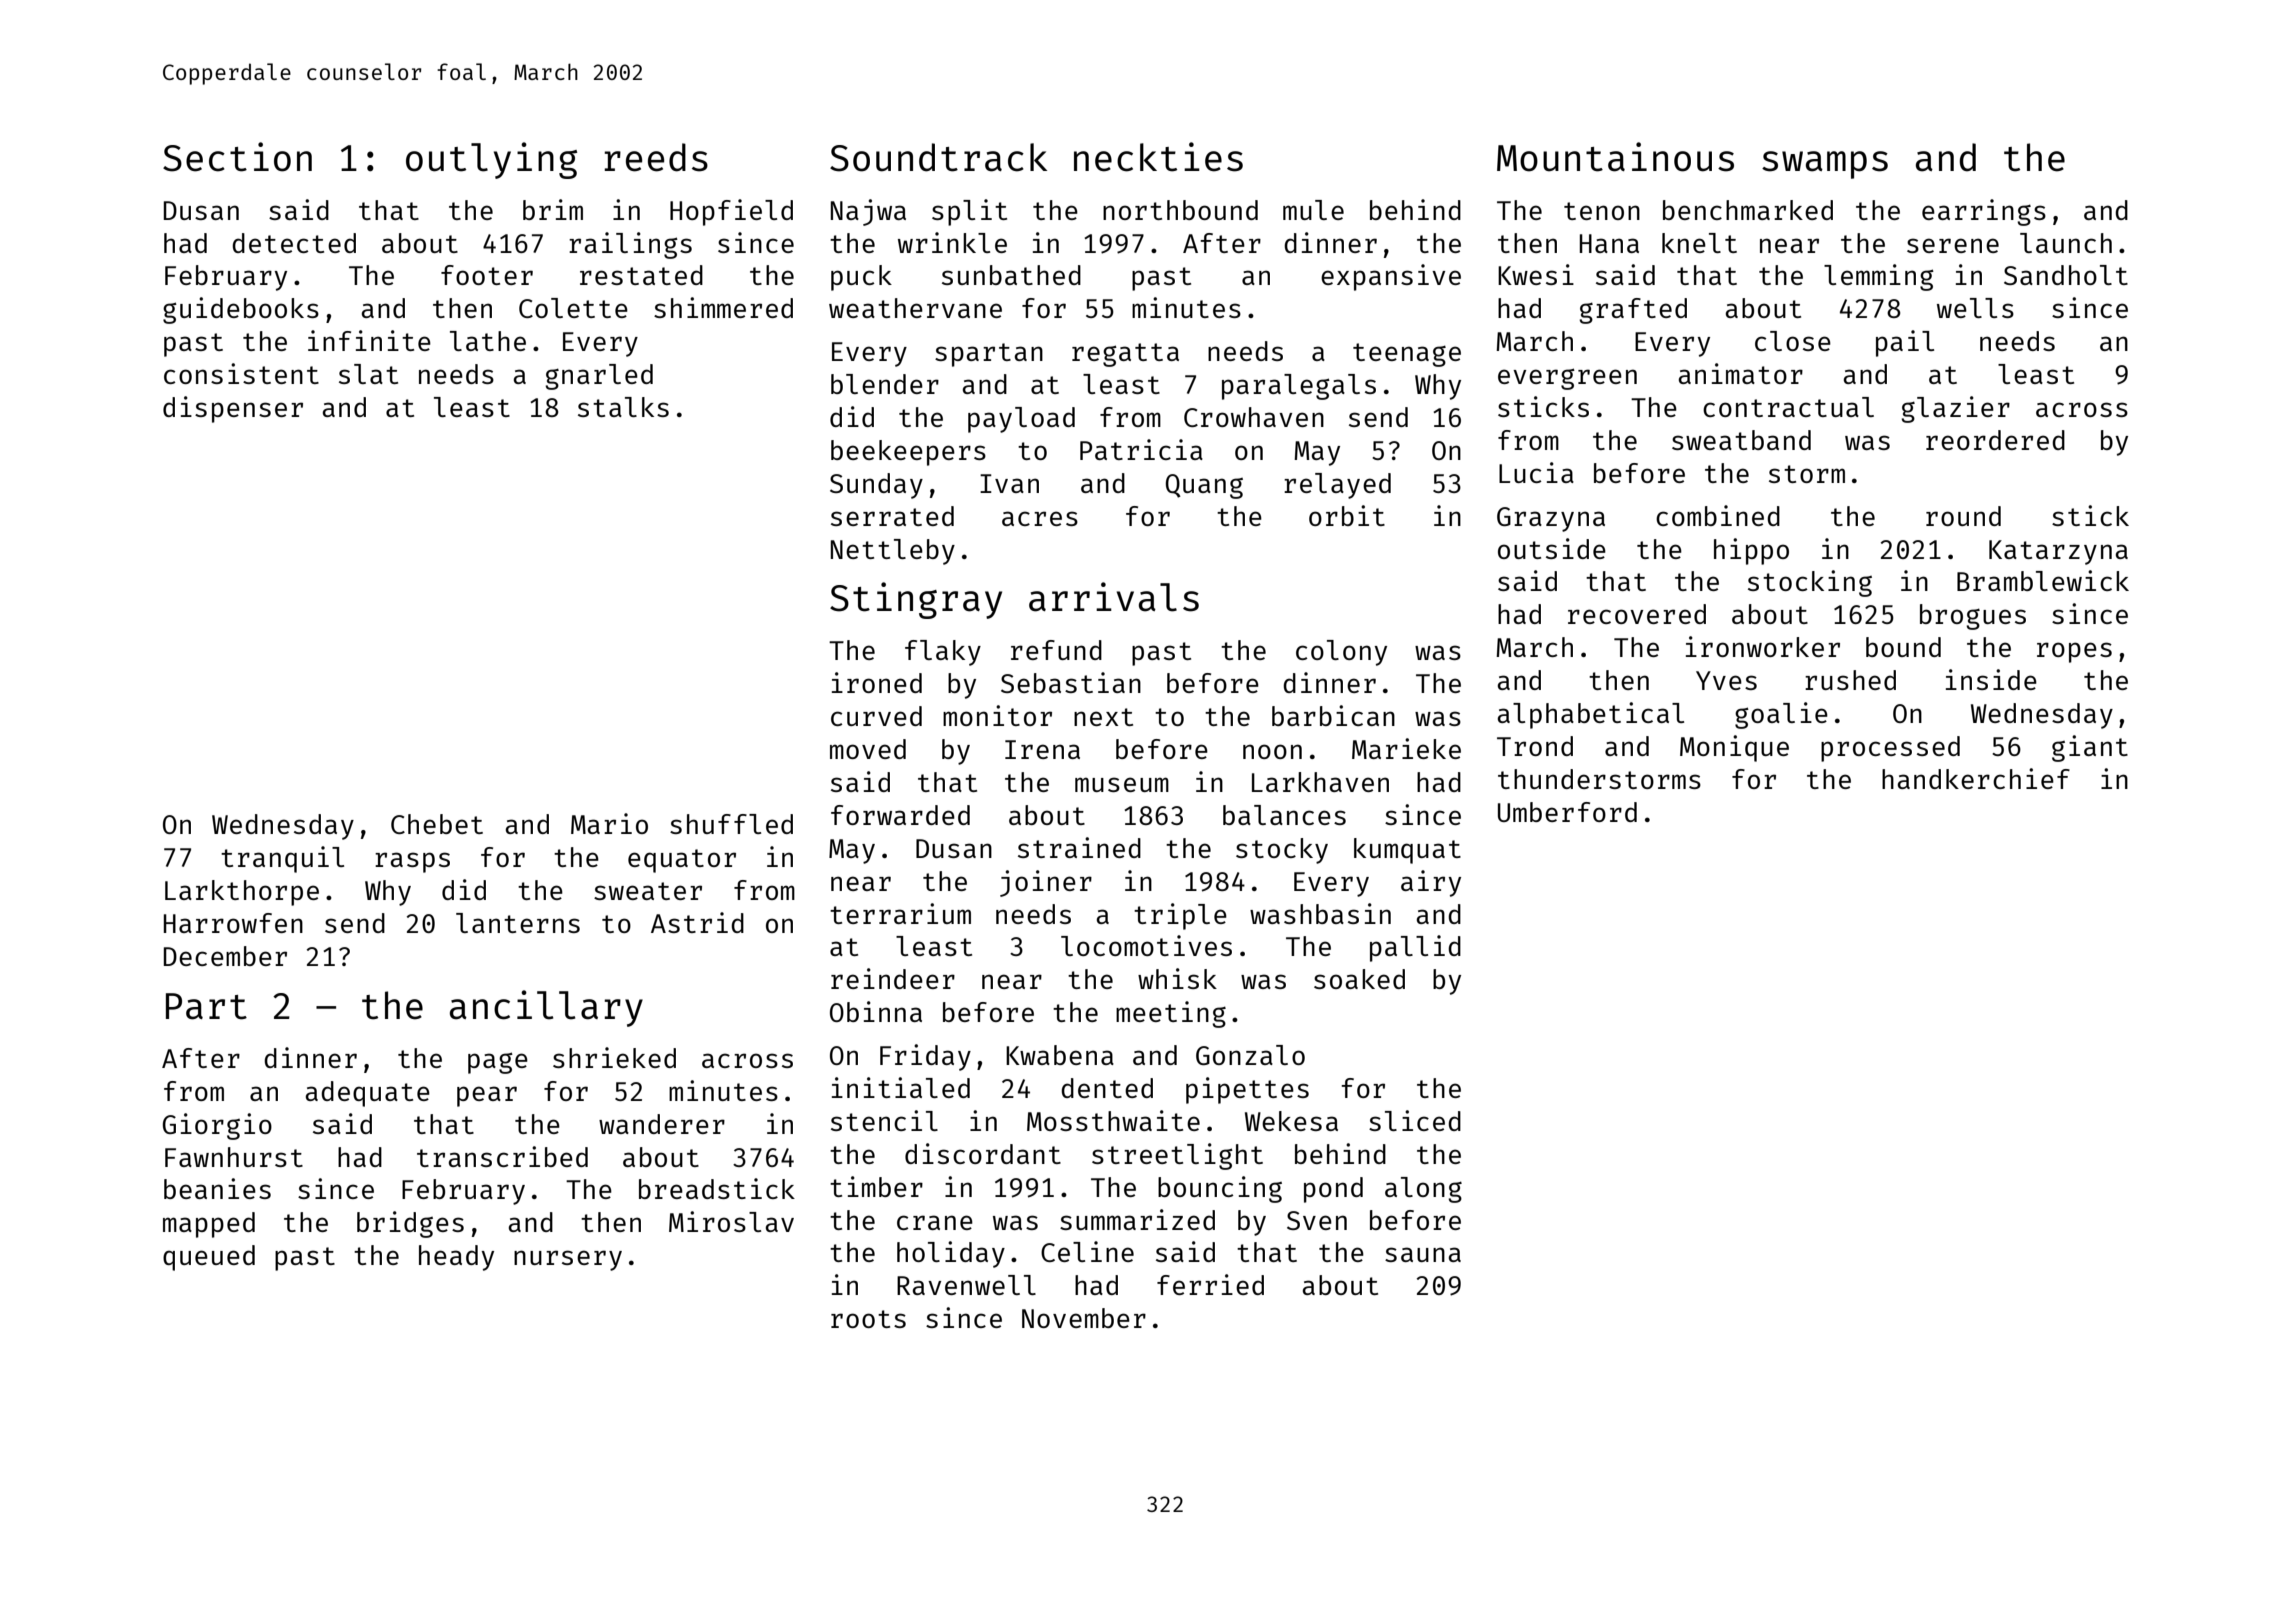 The width and height of the screenshot is (2292, 1620). I want to click on tenon, so click(1602, 211).
